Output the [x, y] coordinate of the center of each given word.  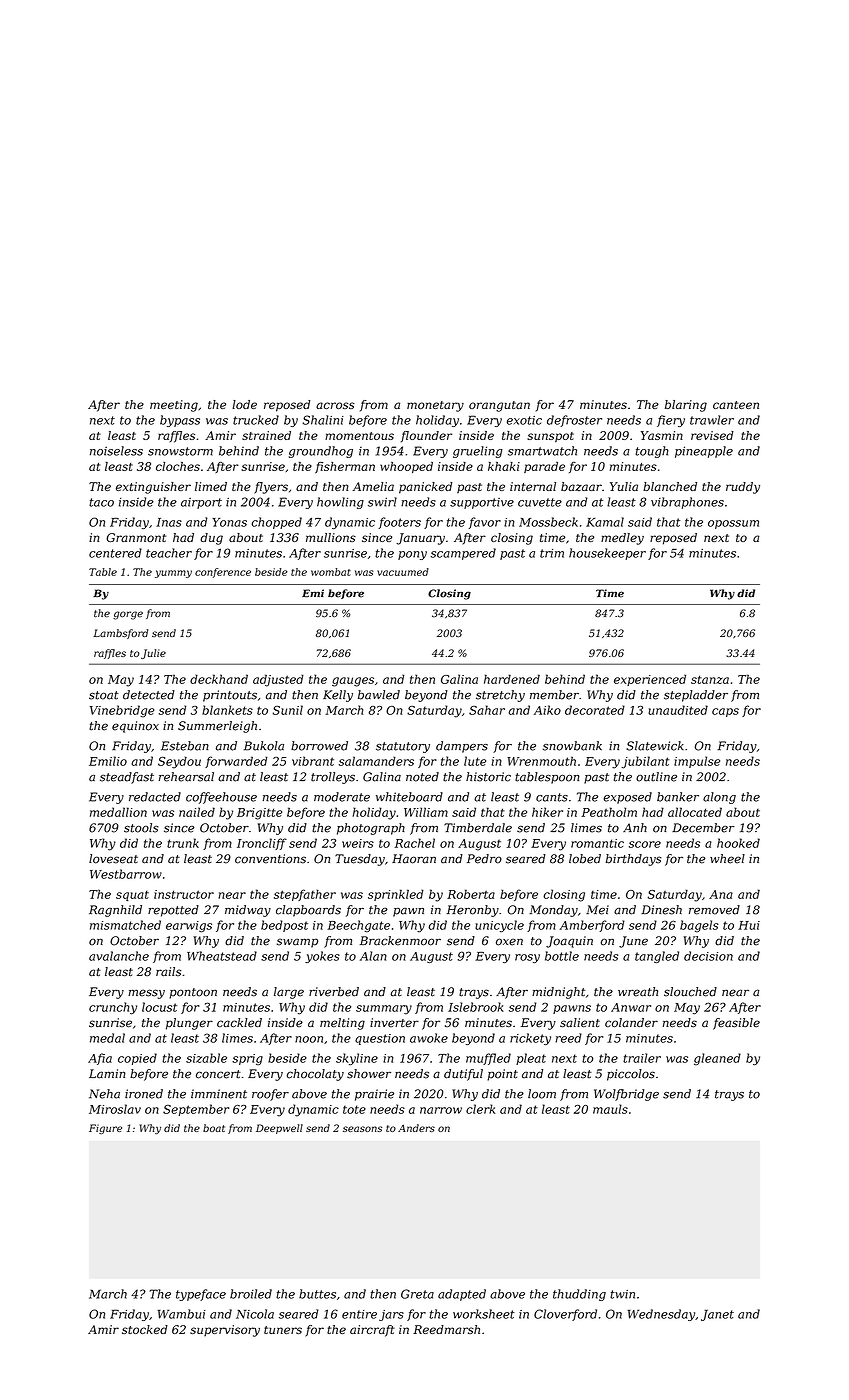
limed [211, 486]
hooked [738, 843]
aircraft [372, 1331]
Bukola [264, 746]
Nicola [255, 1314]
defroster [574, 421]
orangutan [499, 406]
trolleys [333, 778]
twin [622, 1294]
